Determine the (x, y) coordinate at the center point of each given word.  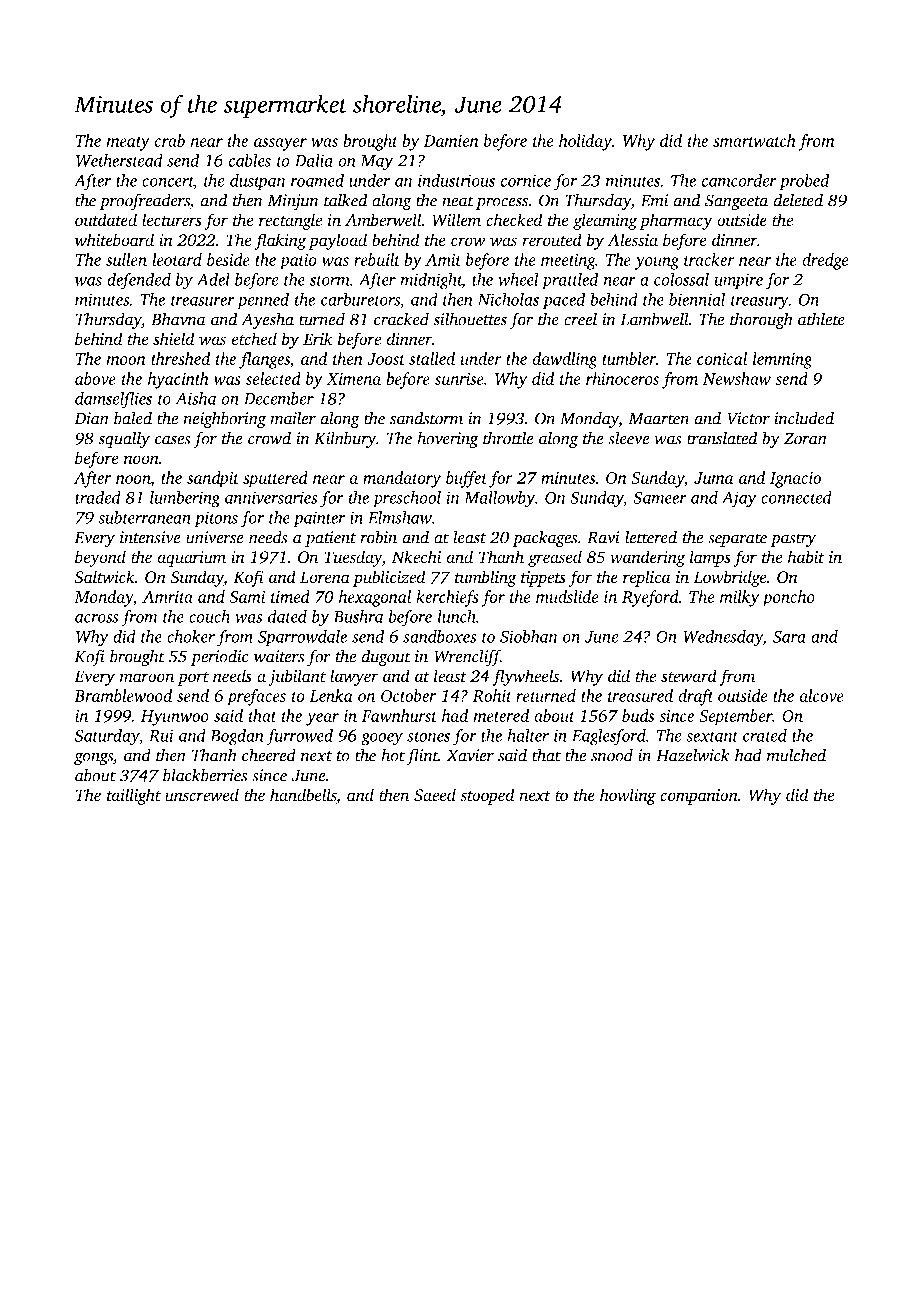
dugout (386, 657)
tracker (709, 259)
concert (168, 182)
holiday (585, 142)
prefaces (256, 697)
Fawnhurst (399, 715)
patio (298, 262)
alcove (821, 695)
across (97, 618)
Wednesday (723, 638)
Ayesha (267, 320)
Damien (451, 141)
